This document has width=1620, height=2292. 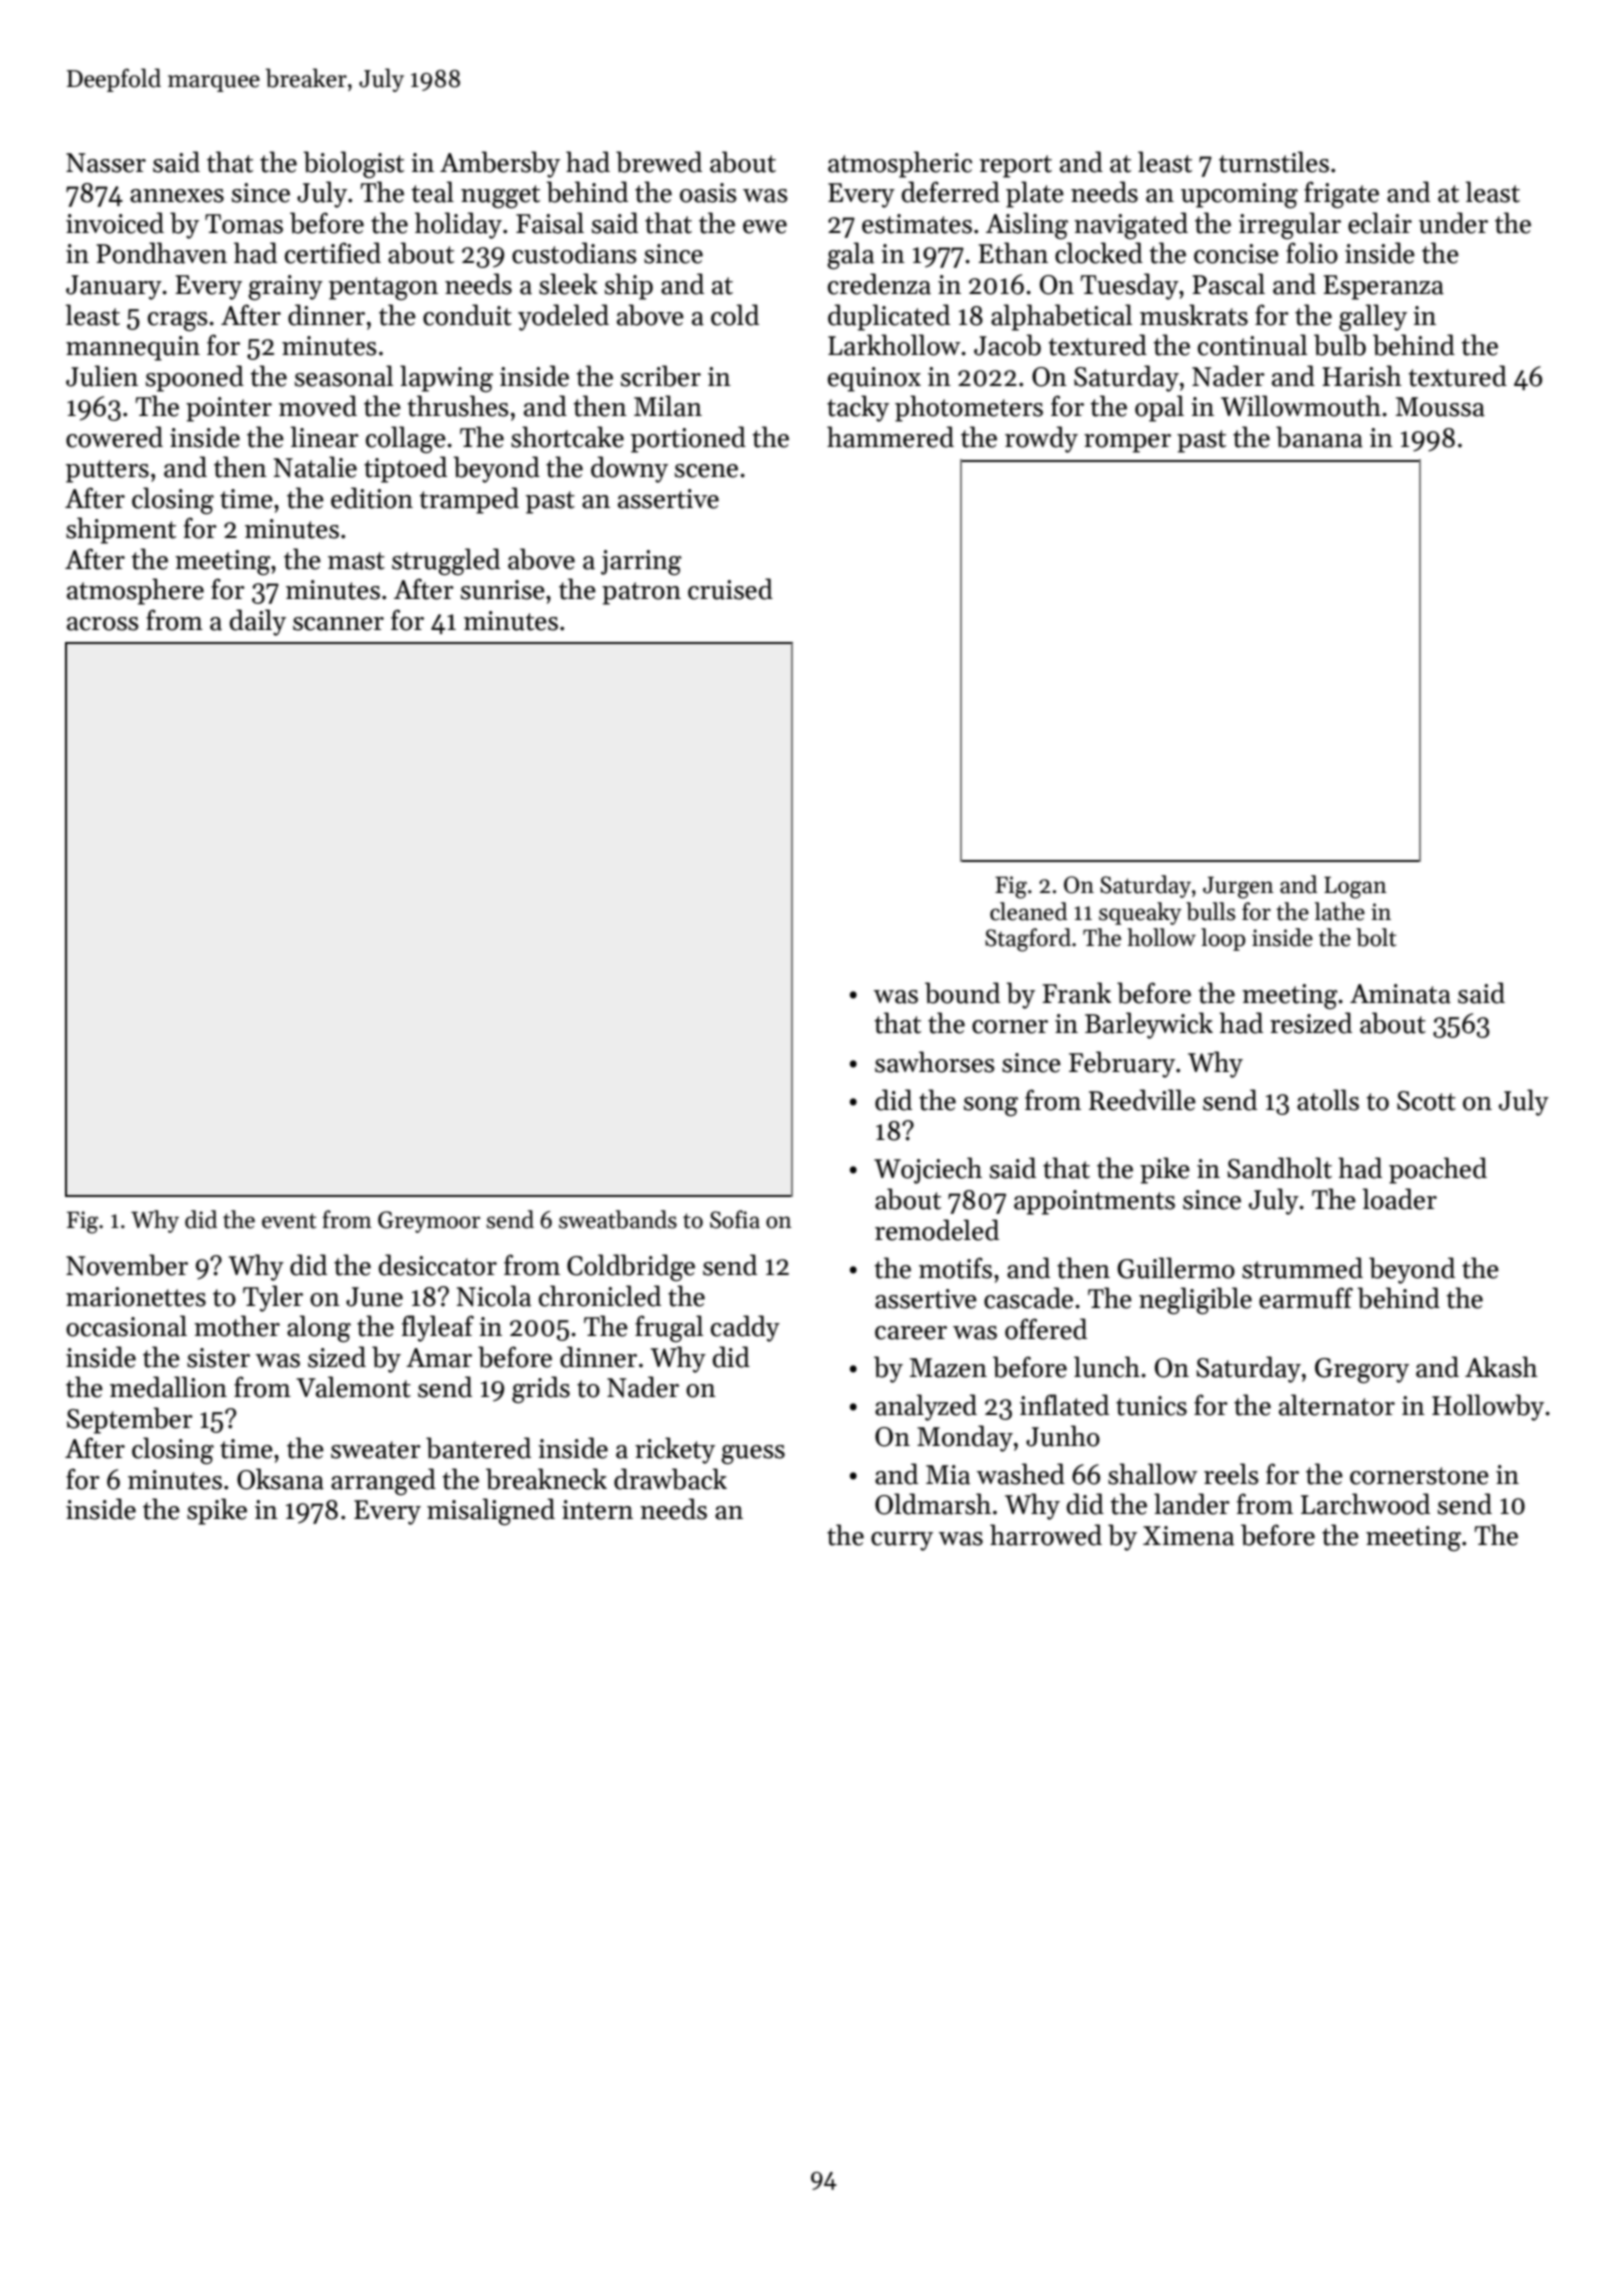 I want to click on estimates, so click(x=917, y=224).
